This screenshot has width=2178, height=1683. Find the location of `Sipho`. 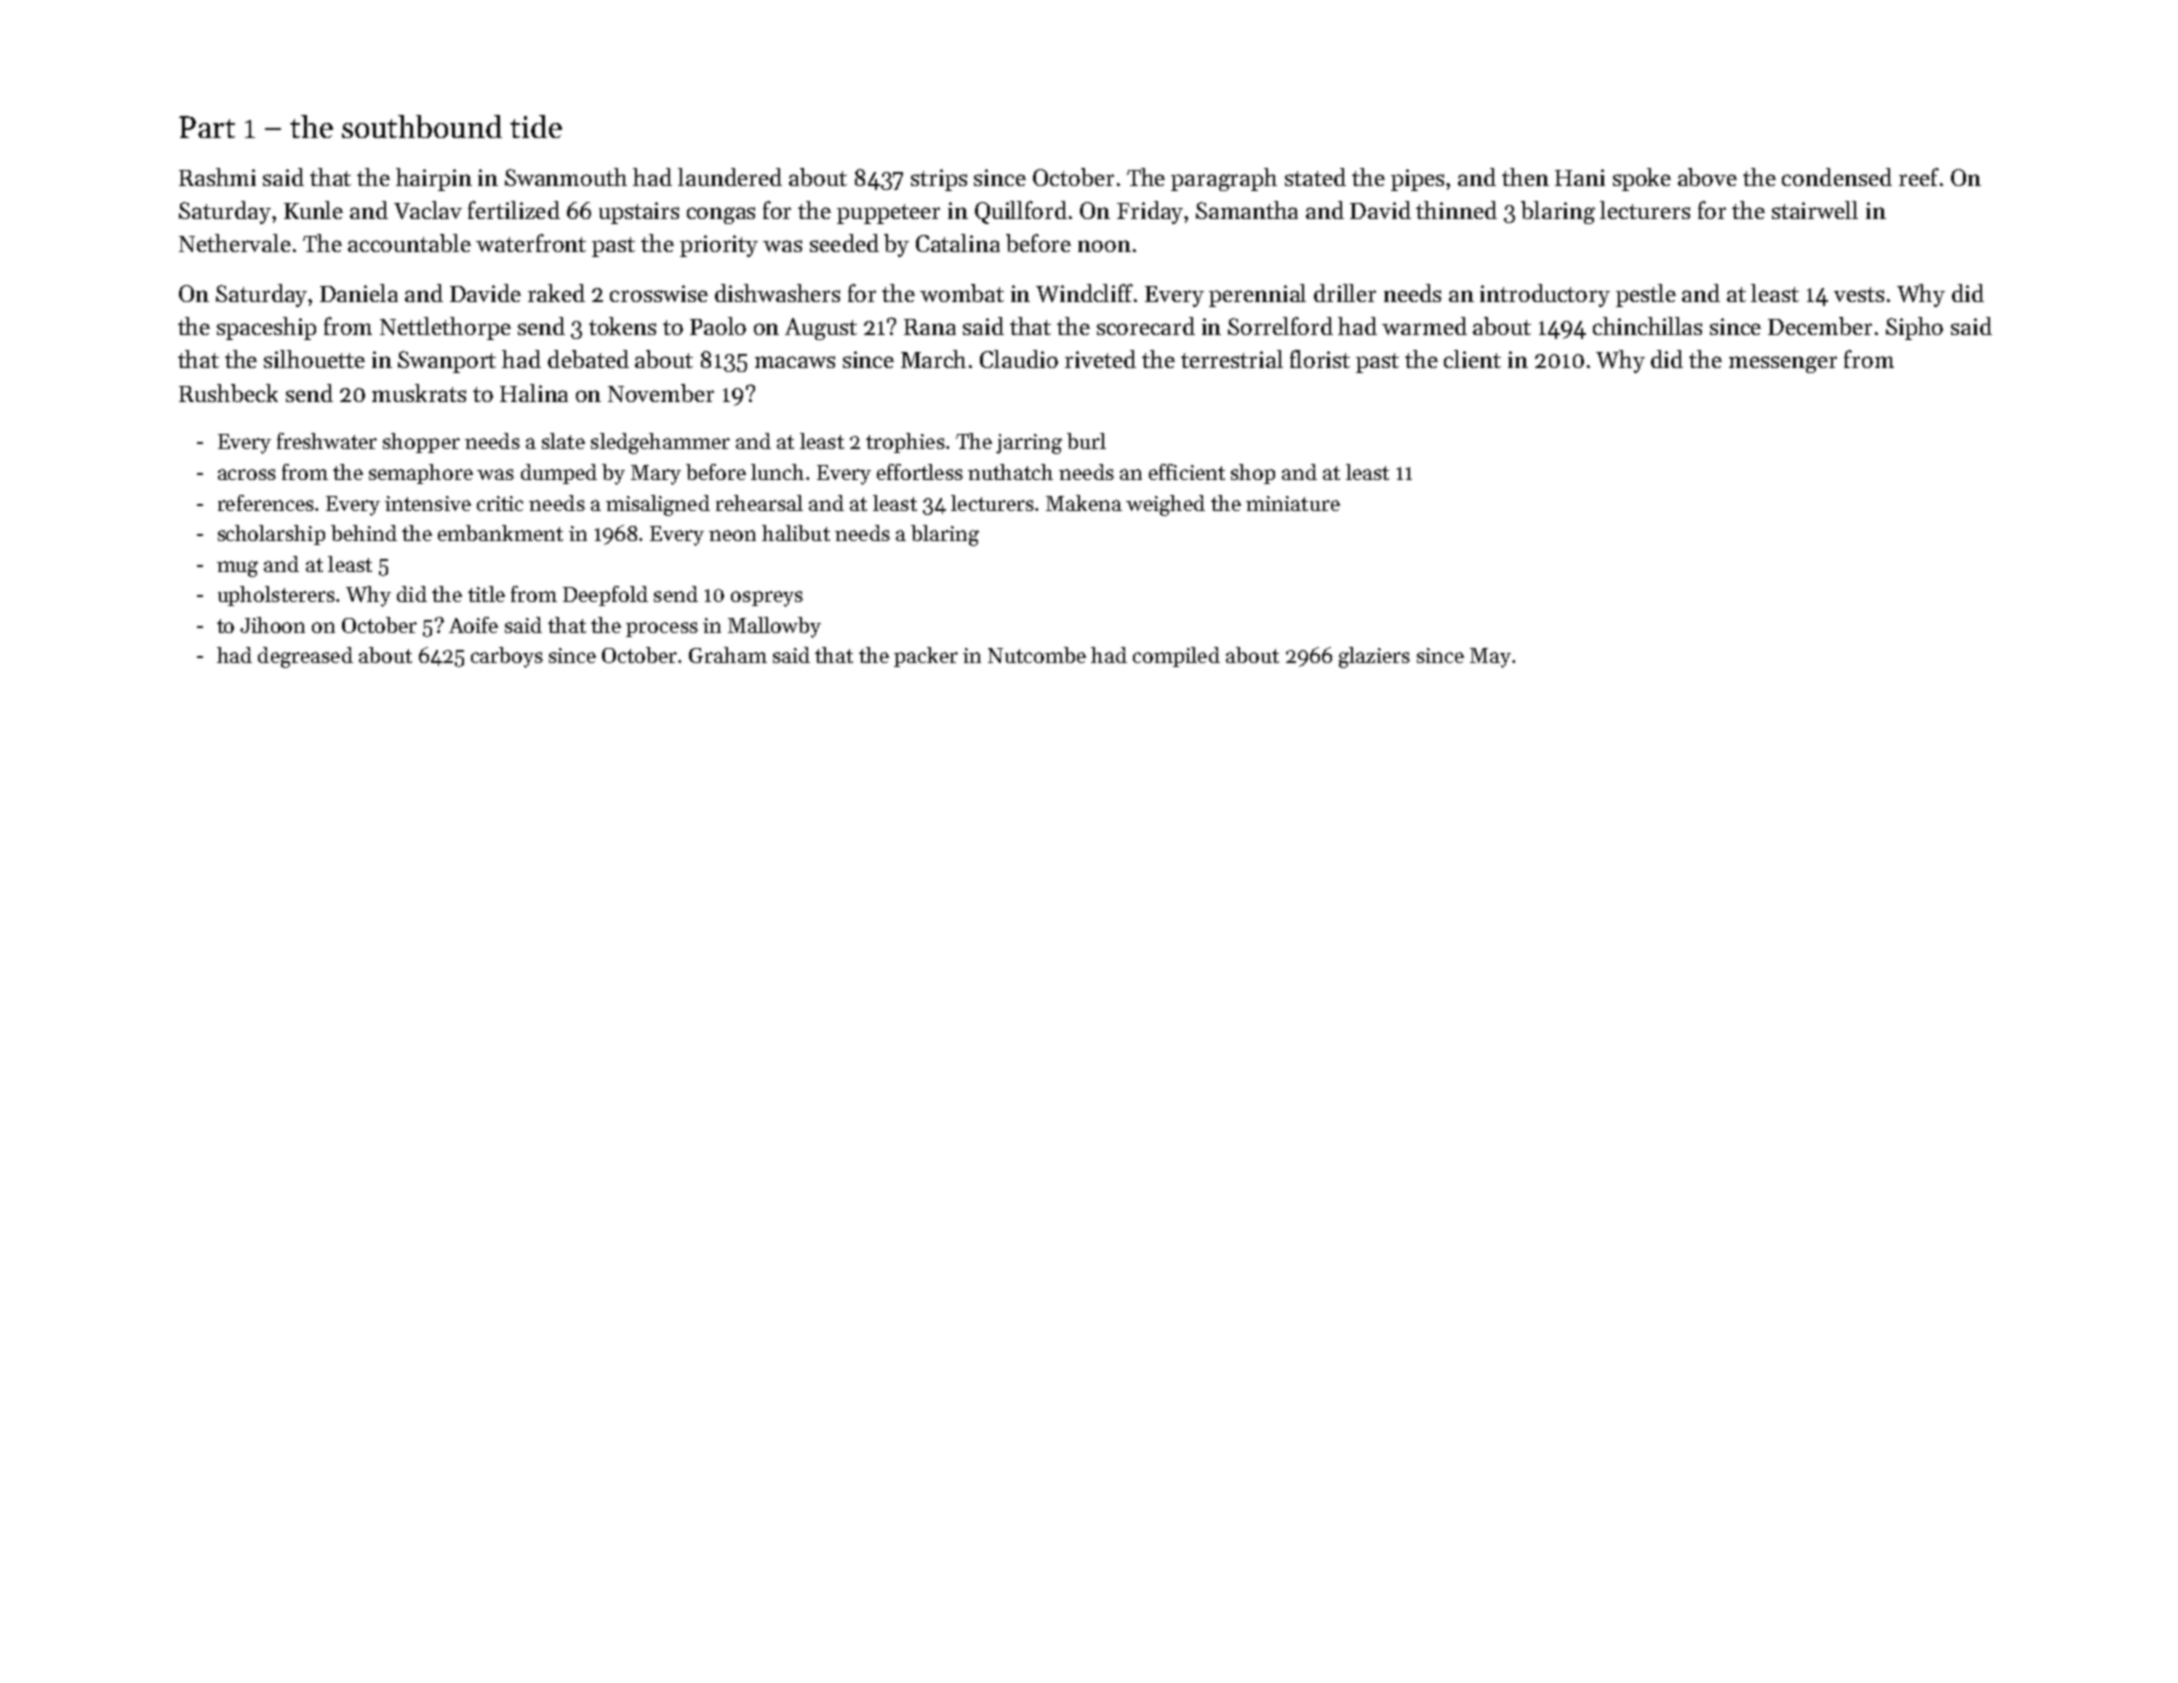

Sipho is located at coordinates (1914, 328).
